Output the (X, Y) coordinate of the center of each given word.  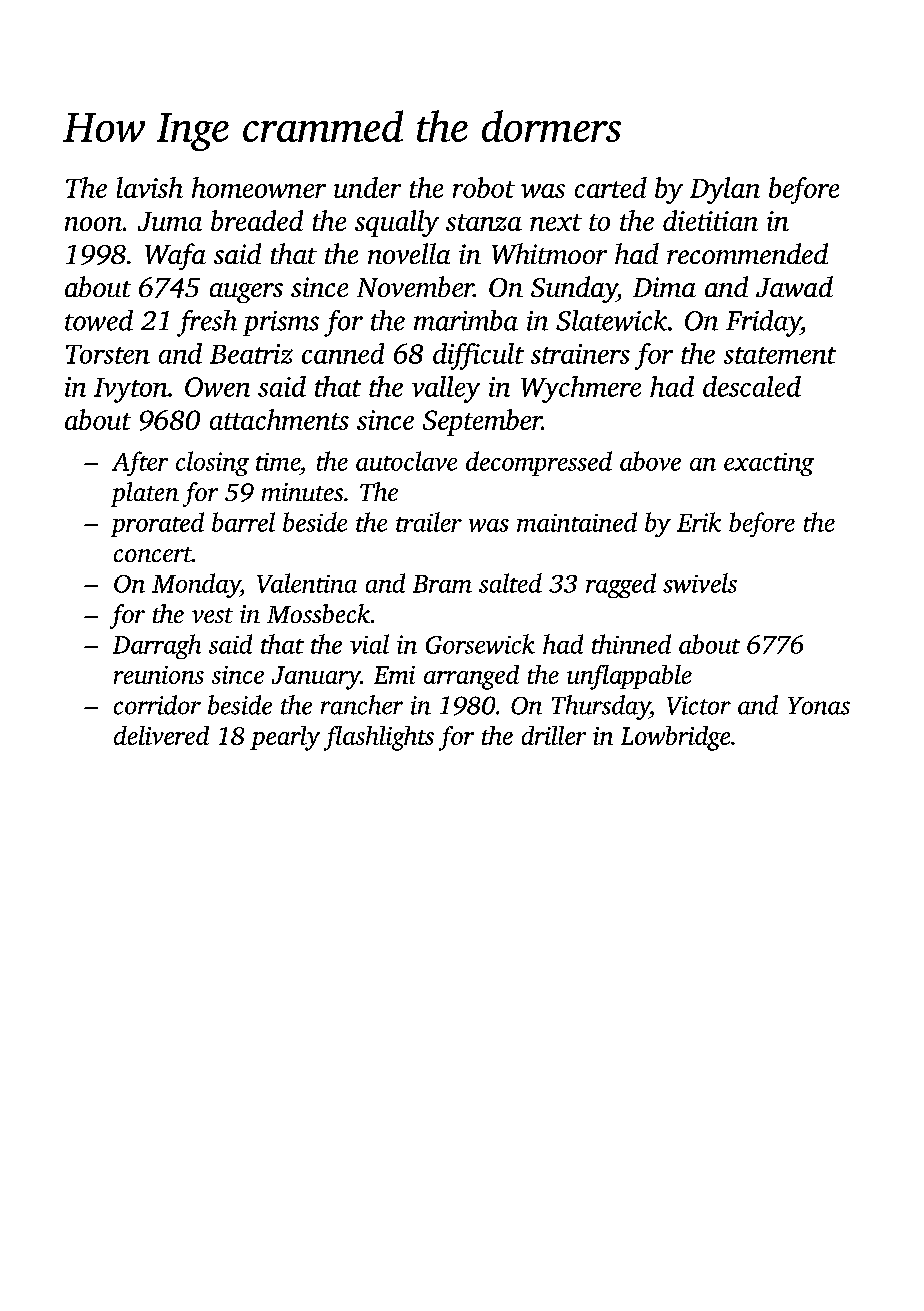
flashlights (379, 738)
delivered (161, 735)
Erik (699, 522)
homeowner (259, 187)
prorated (157, 524)
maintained (577, 522)
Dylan (725, 190)
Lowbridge (675, 738)
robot (484, 187)
